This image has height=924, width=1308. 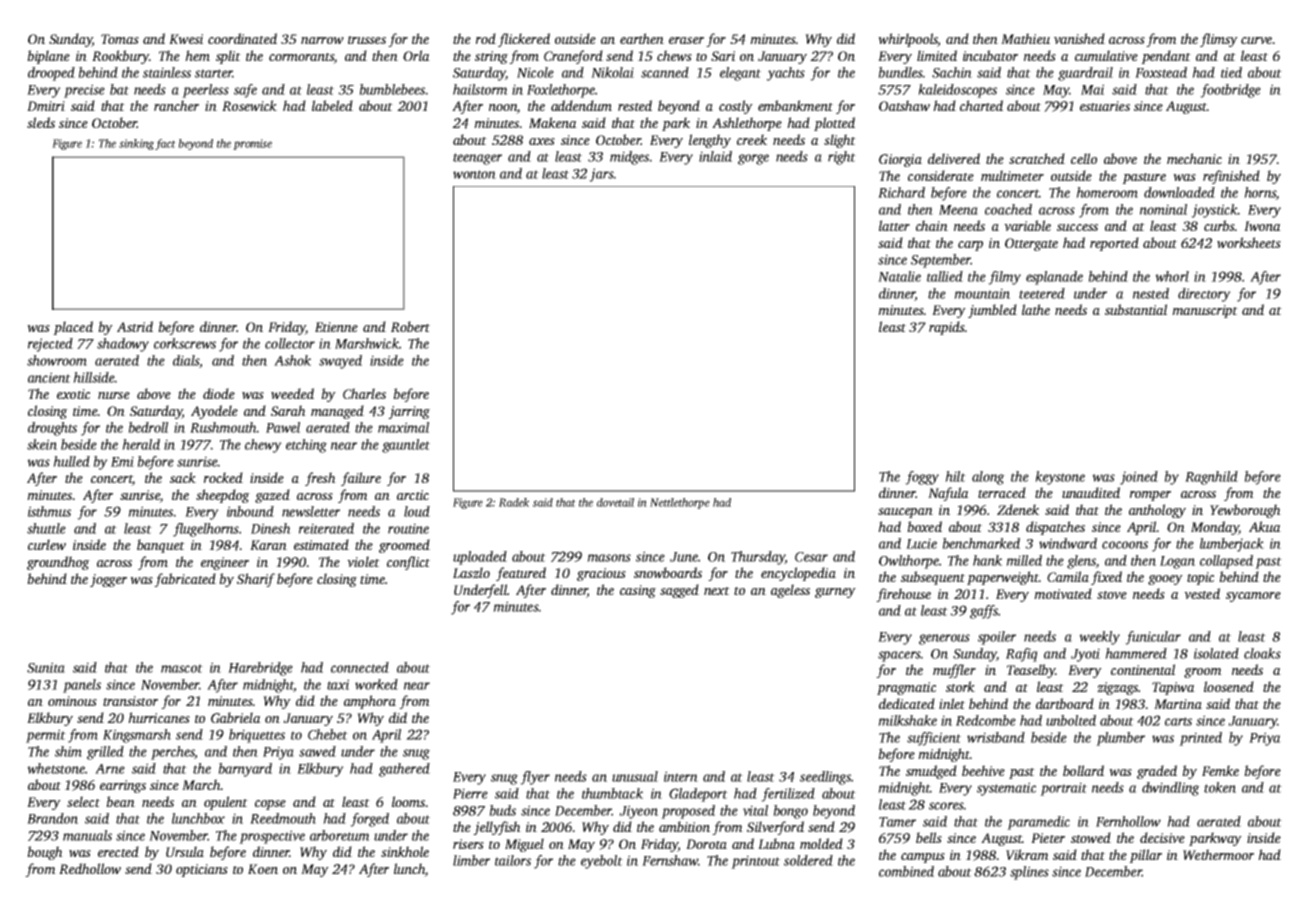 I want to click on Robert, so click(x=410, y=326).
